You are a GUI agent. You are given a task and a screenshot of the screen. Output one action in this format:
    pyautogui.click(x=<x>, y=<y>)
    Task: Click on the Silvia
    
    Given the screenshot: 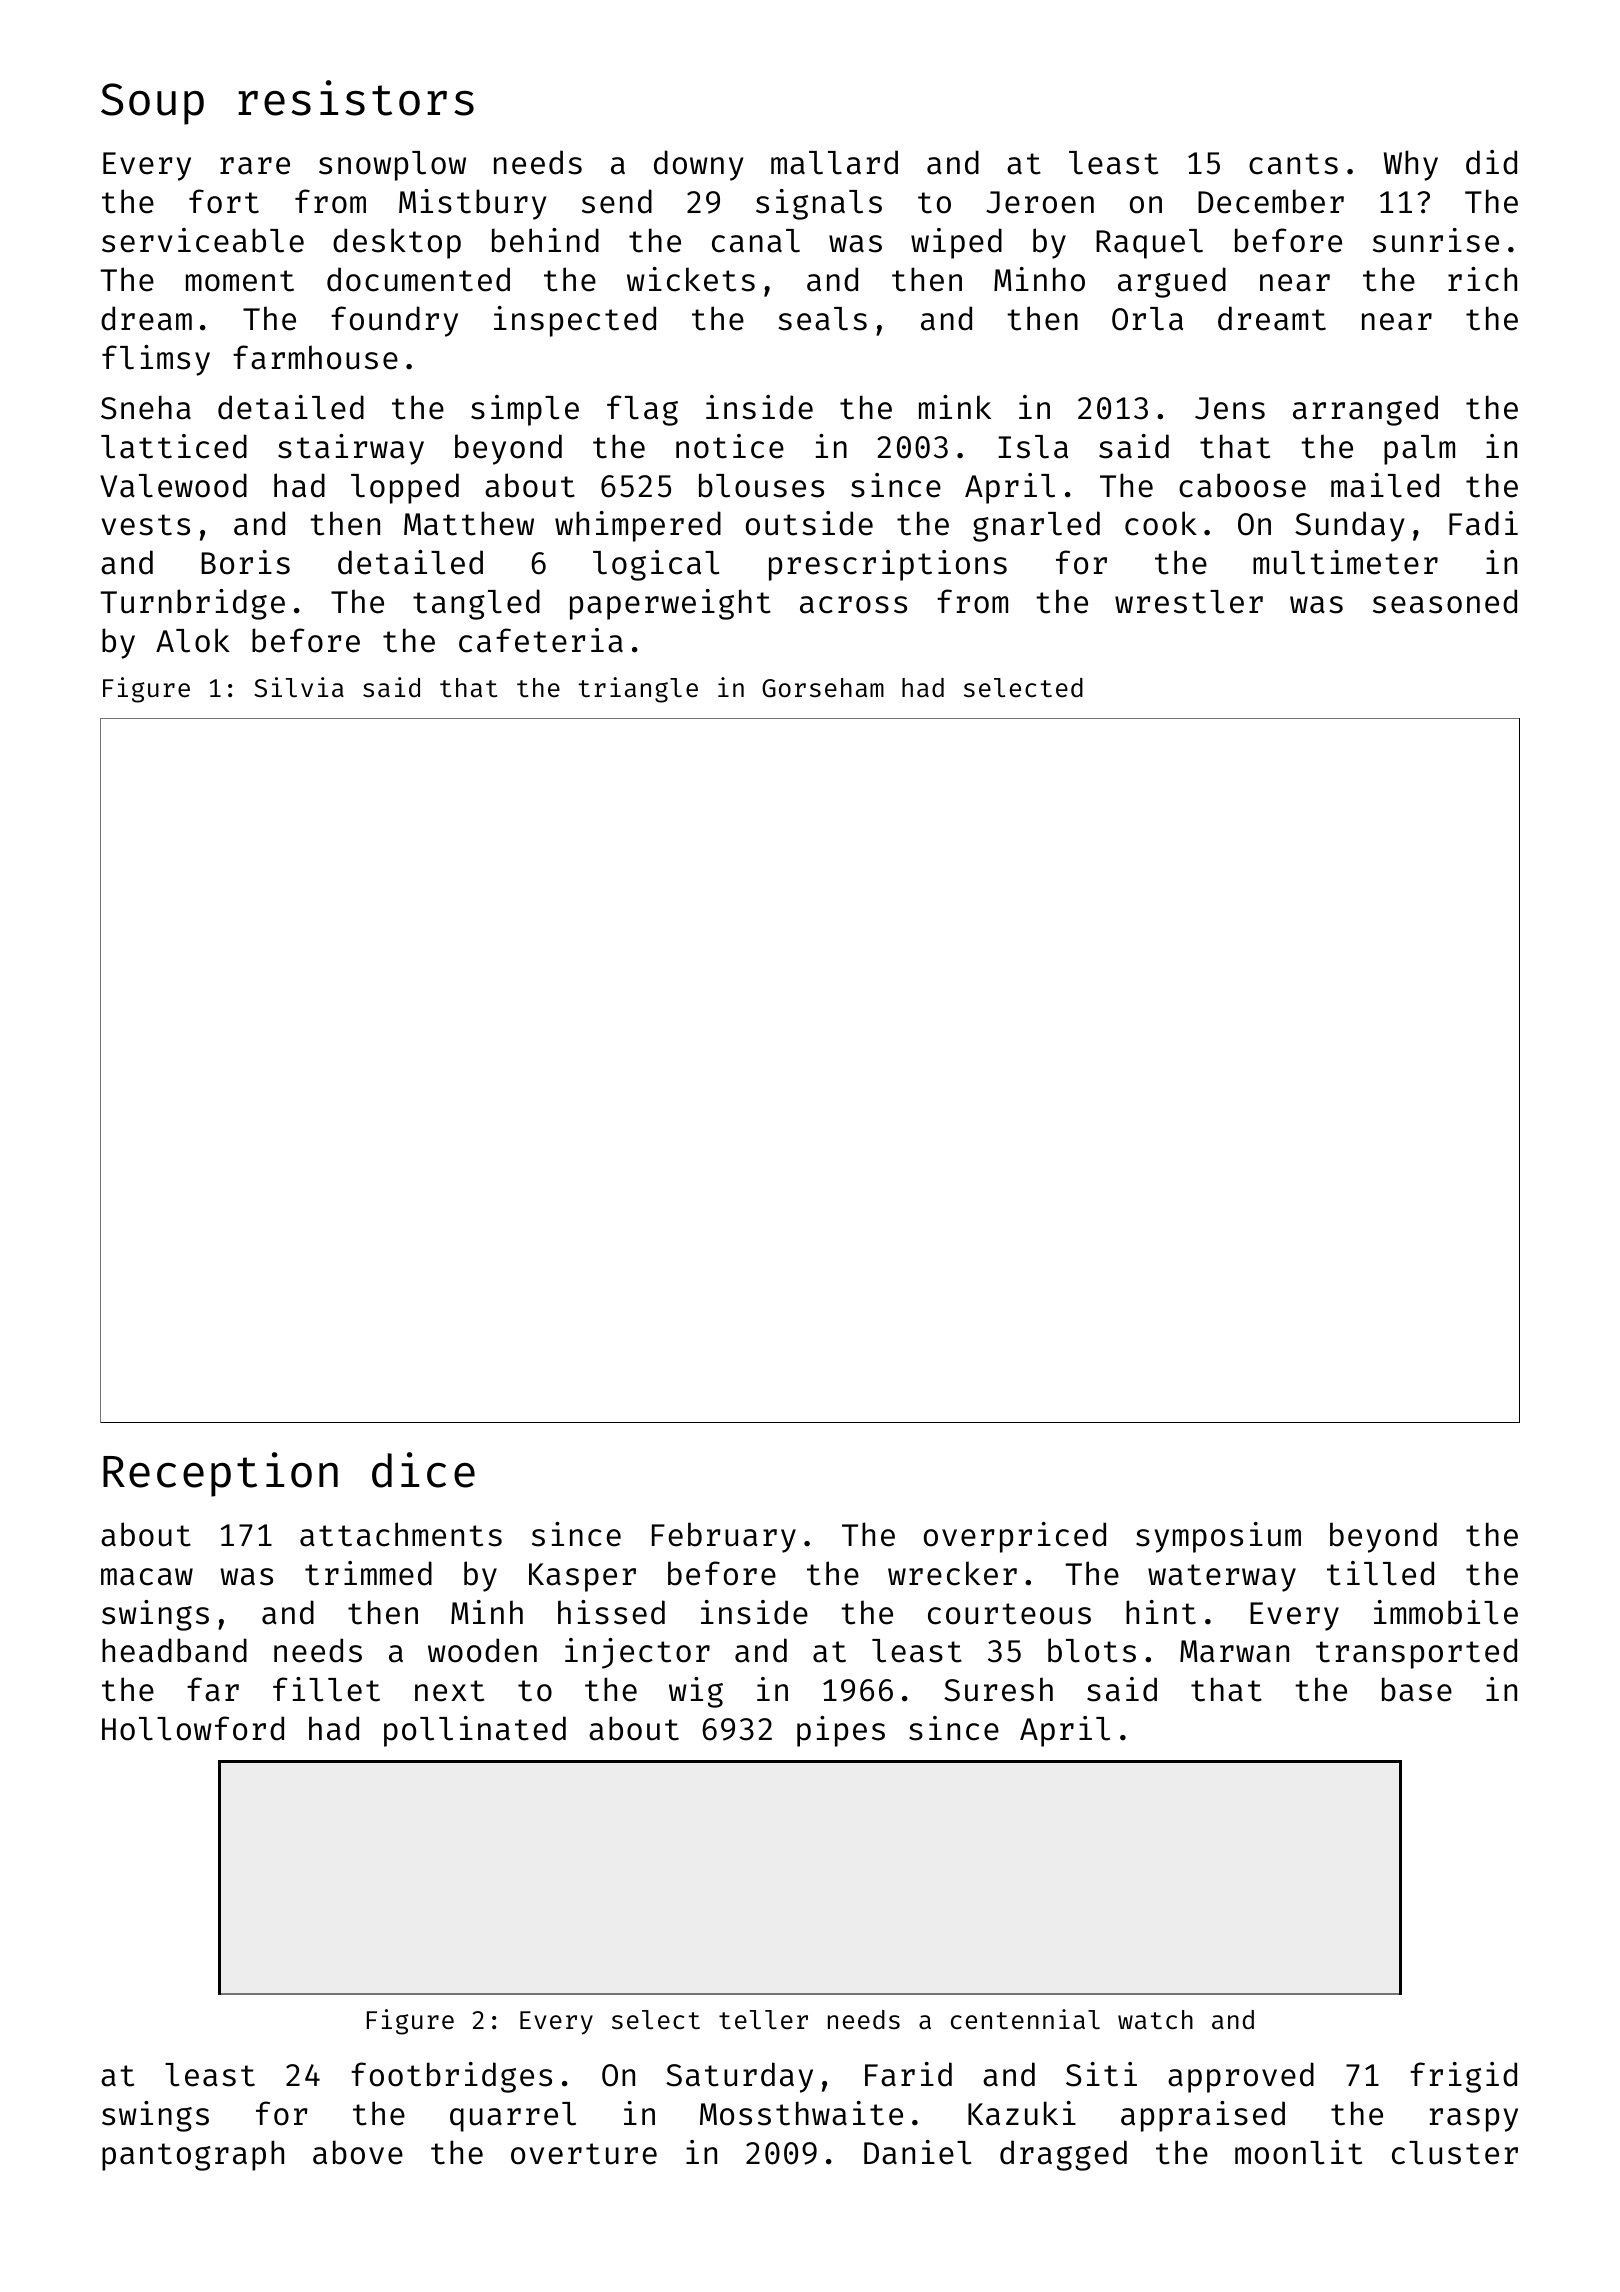 What is the action you would take?
    pyautogui.click(x=299, y=687)
